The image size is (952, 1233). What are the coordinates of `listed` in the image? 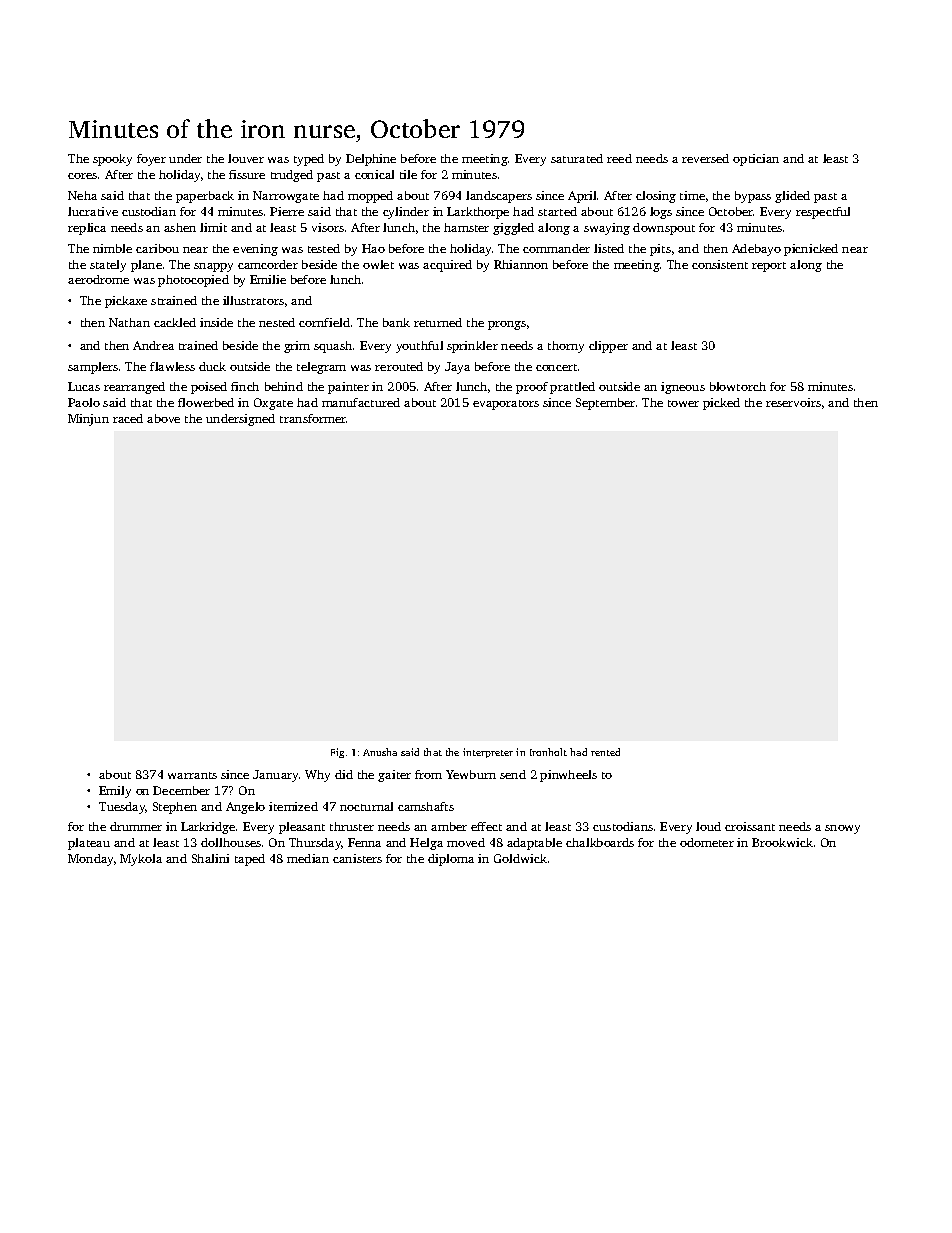 It's located at (609, 248).
